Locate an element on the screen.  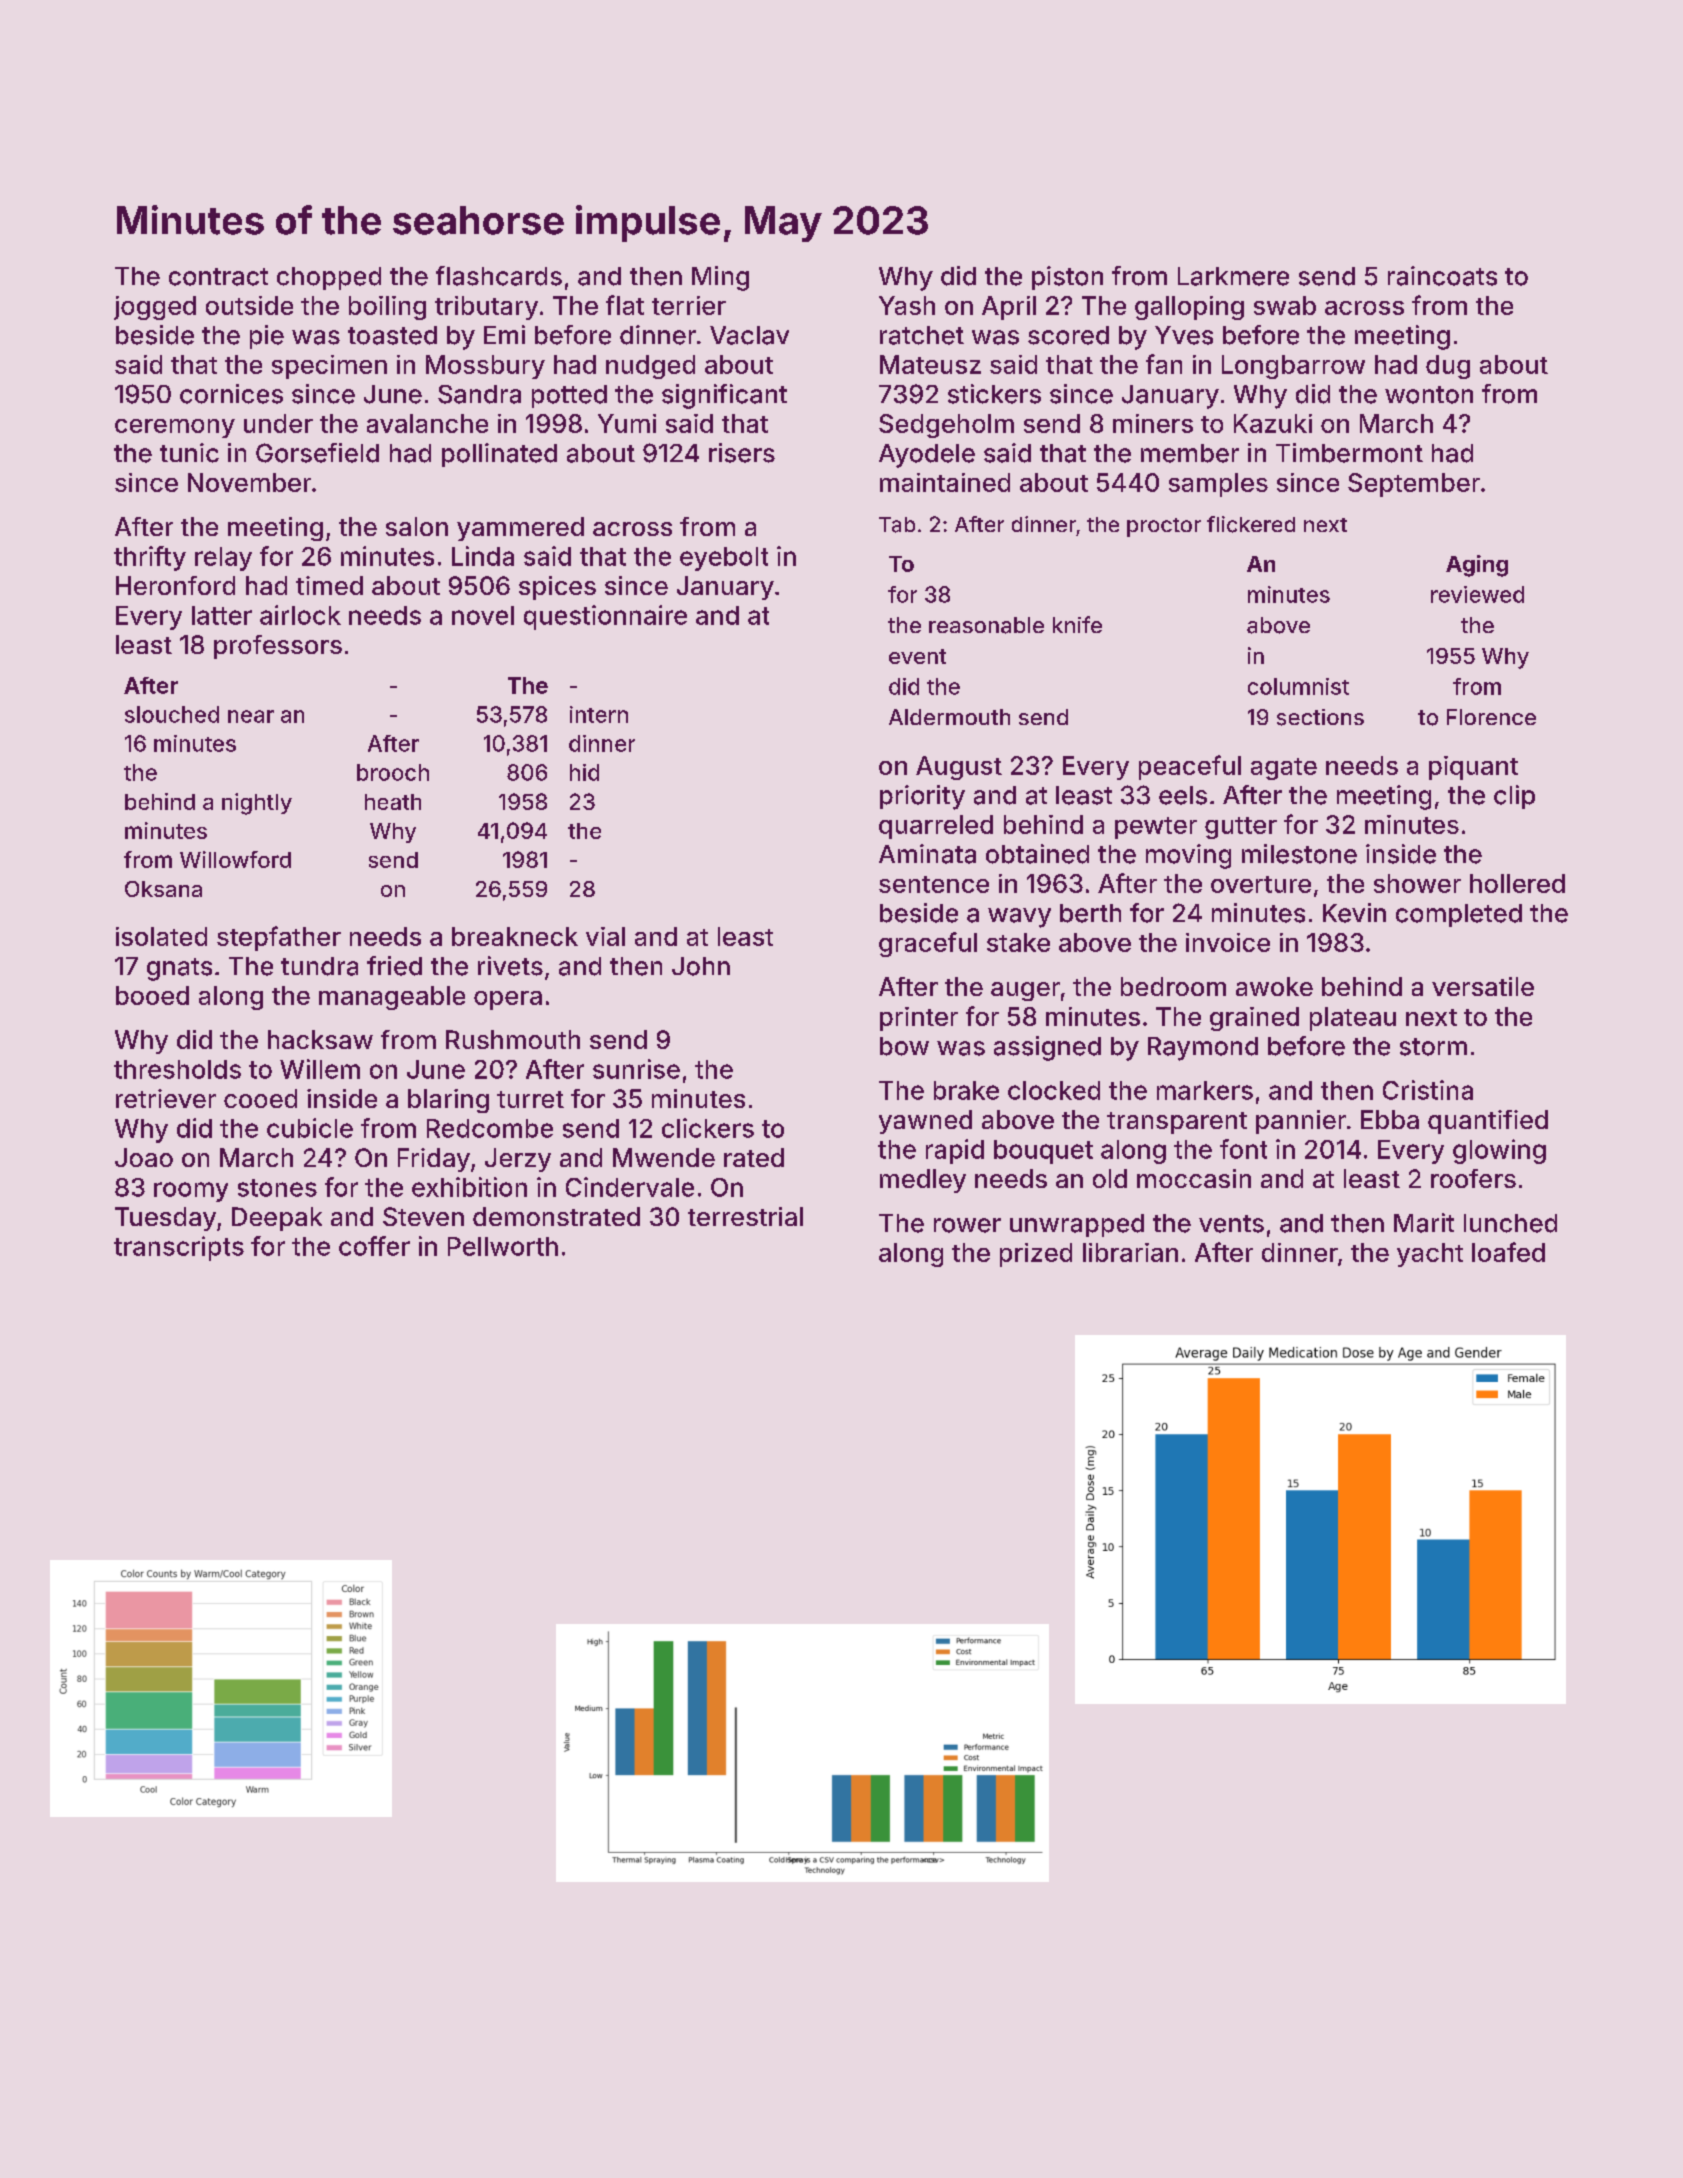
eyebolt is located at coordinates (724, 559).
